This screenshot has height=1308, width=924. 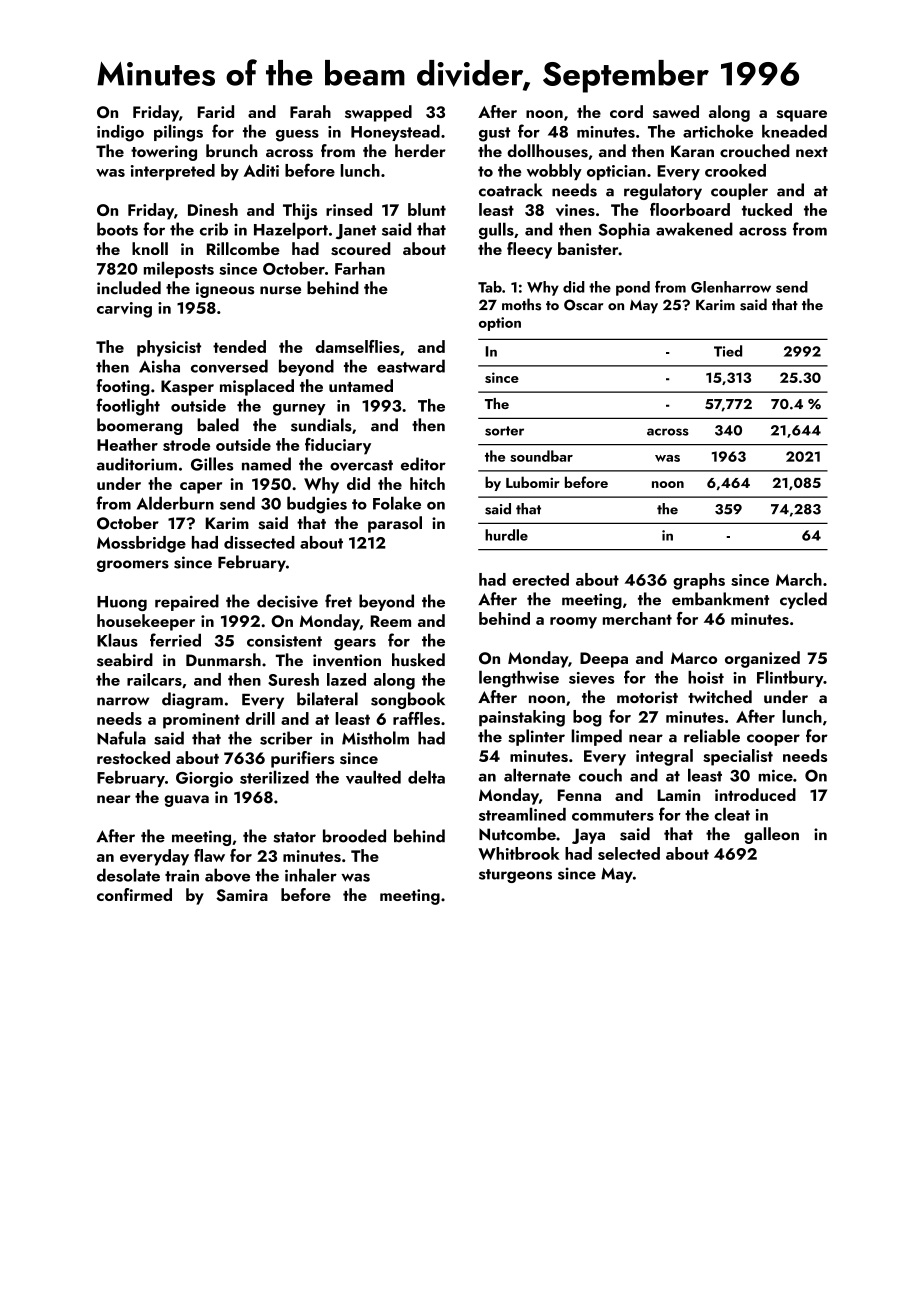 What do you see at coordinates (504, 431) in the screenshot?
I see `sorter` at bounding box center [504, 431].
